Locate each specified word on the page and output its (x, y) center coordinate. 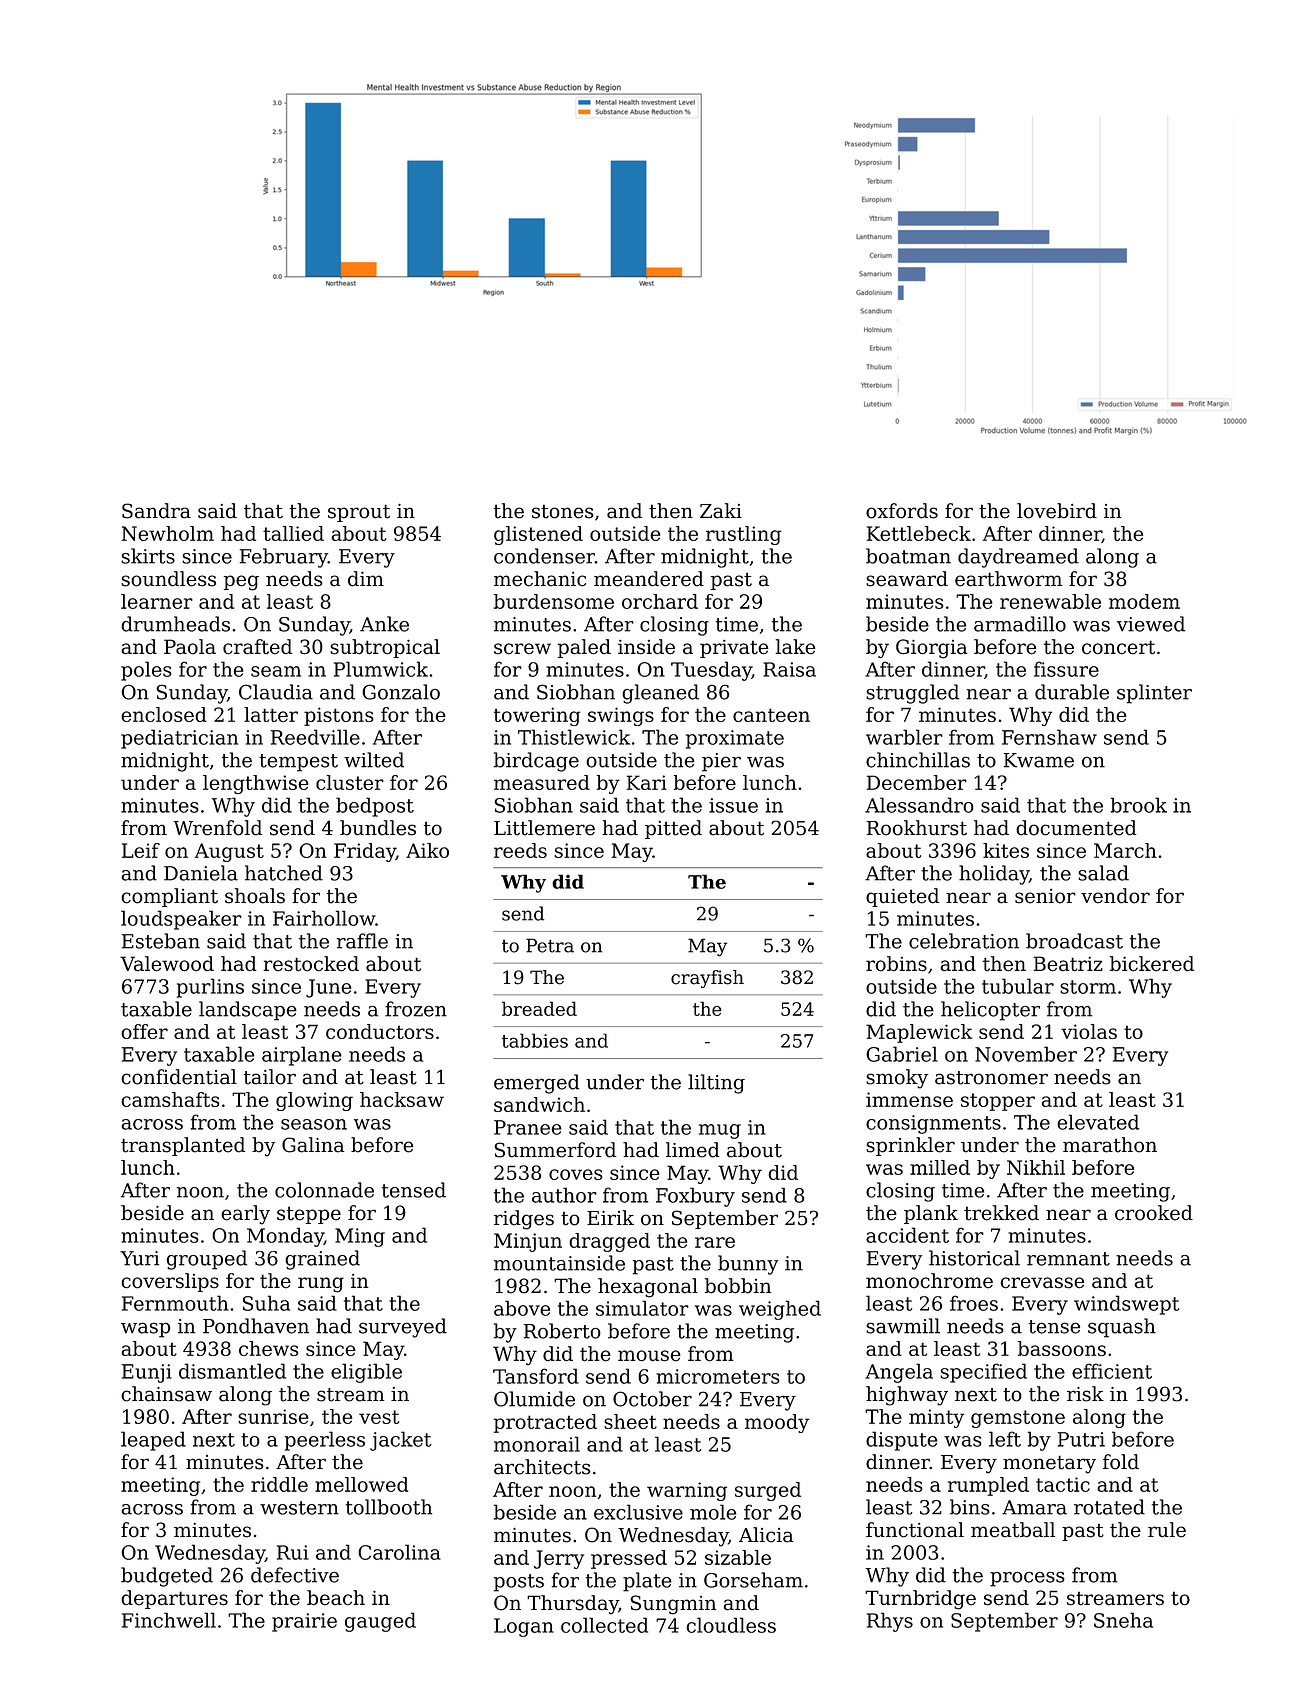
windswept (1126, 1305)
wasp (145, 1330)
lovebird (1057, 511)
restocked (311, 964)
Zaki (721, 511)
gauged (380, 1622)
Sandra (156, 511)
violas (1089, 1031)
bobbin (738, 1286)
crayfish (707, 979)
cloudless (731, 1625)
